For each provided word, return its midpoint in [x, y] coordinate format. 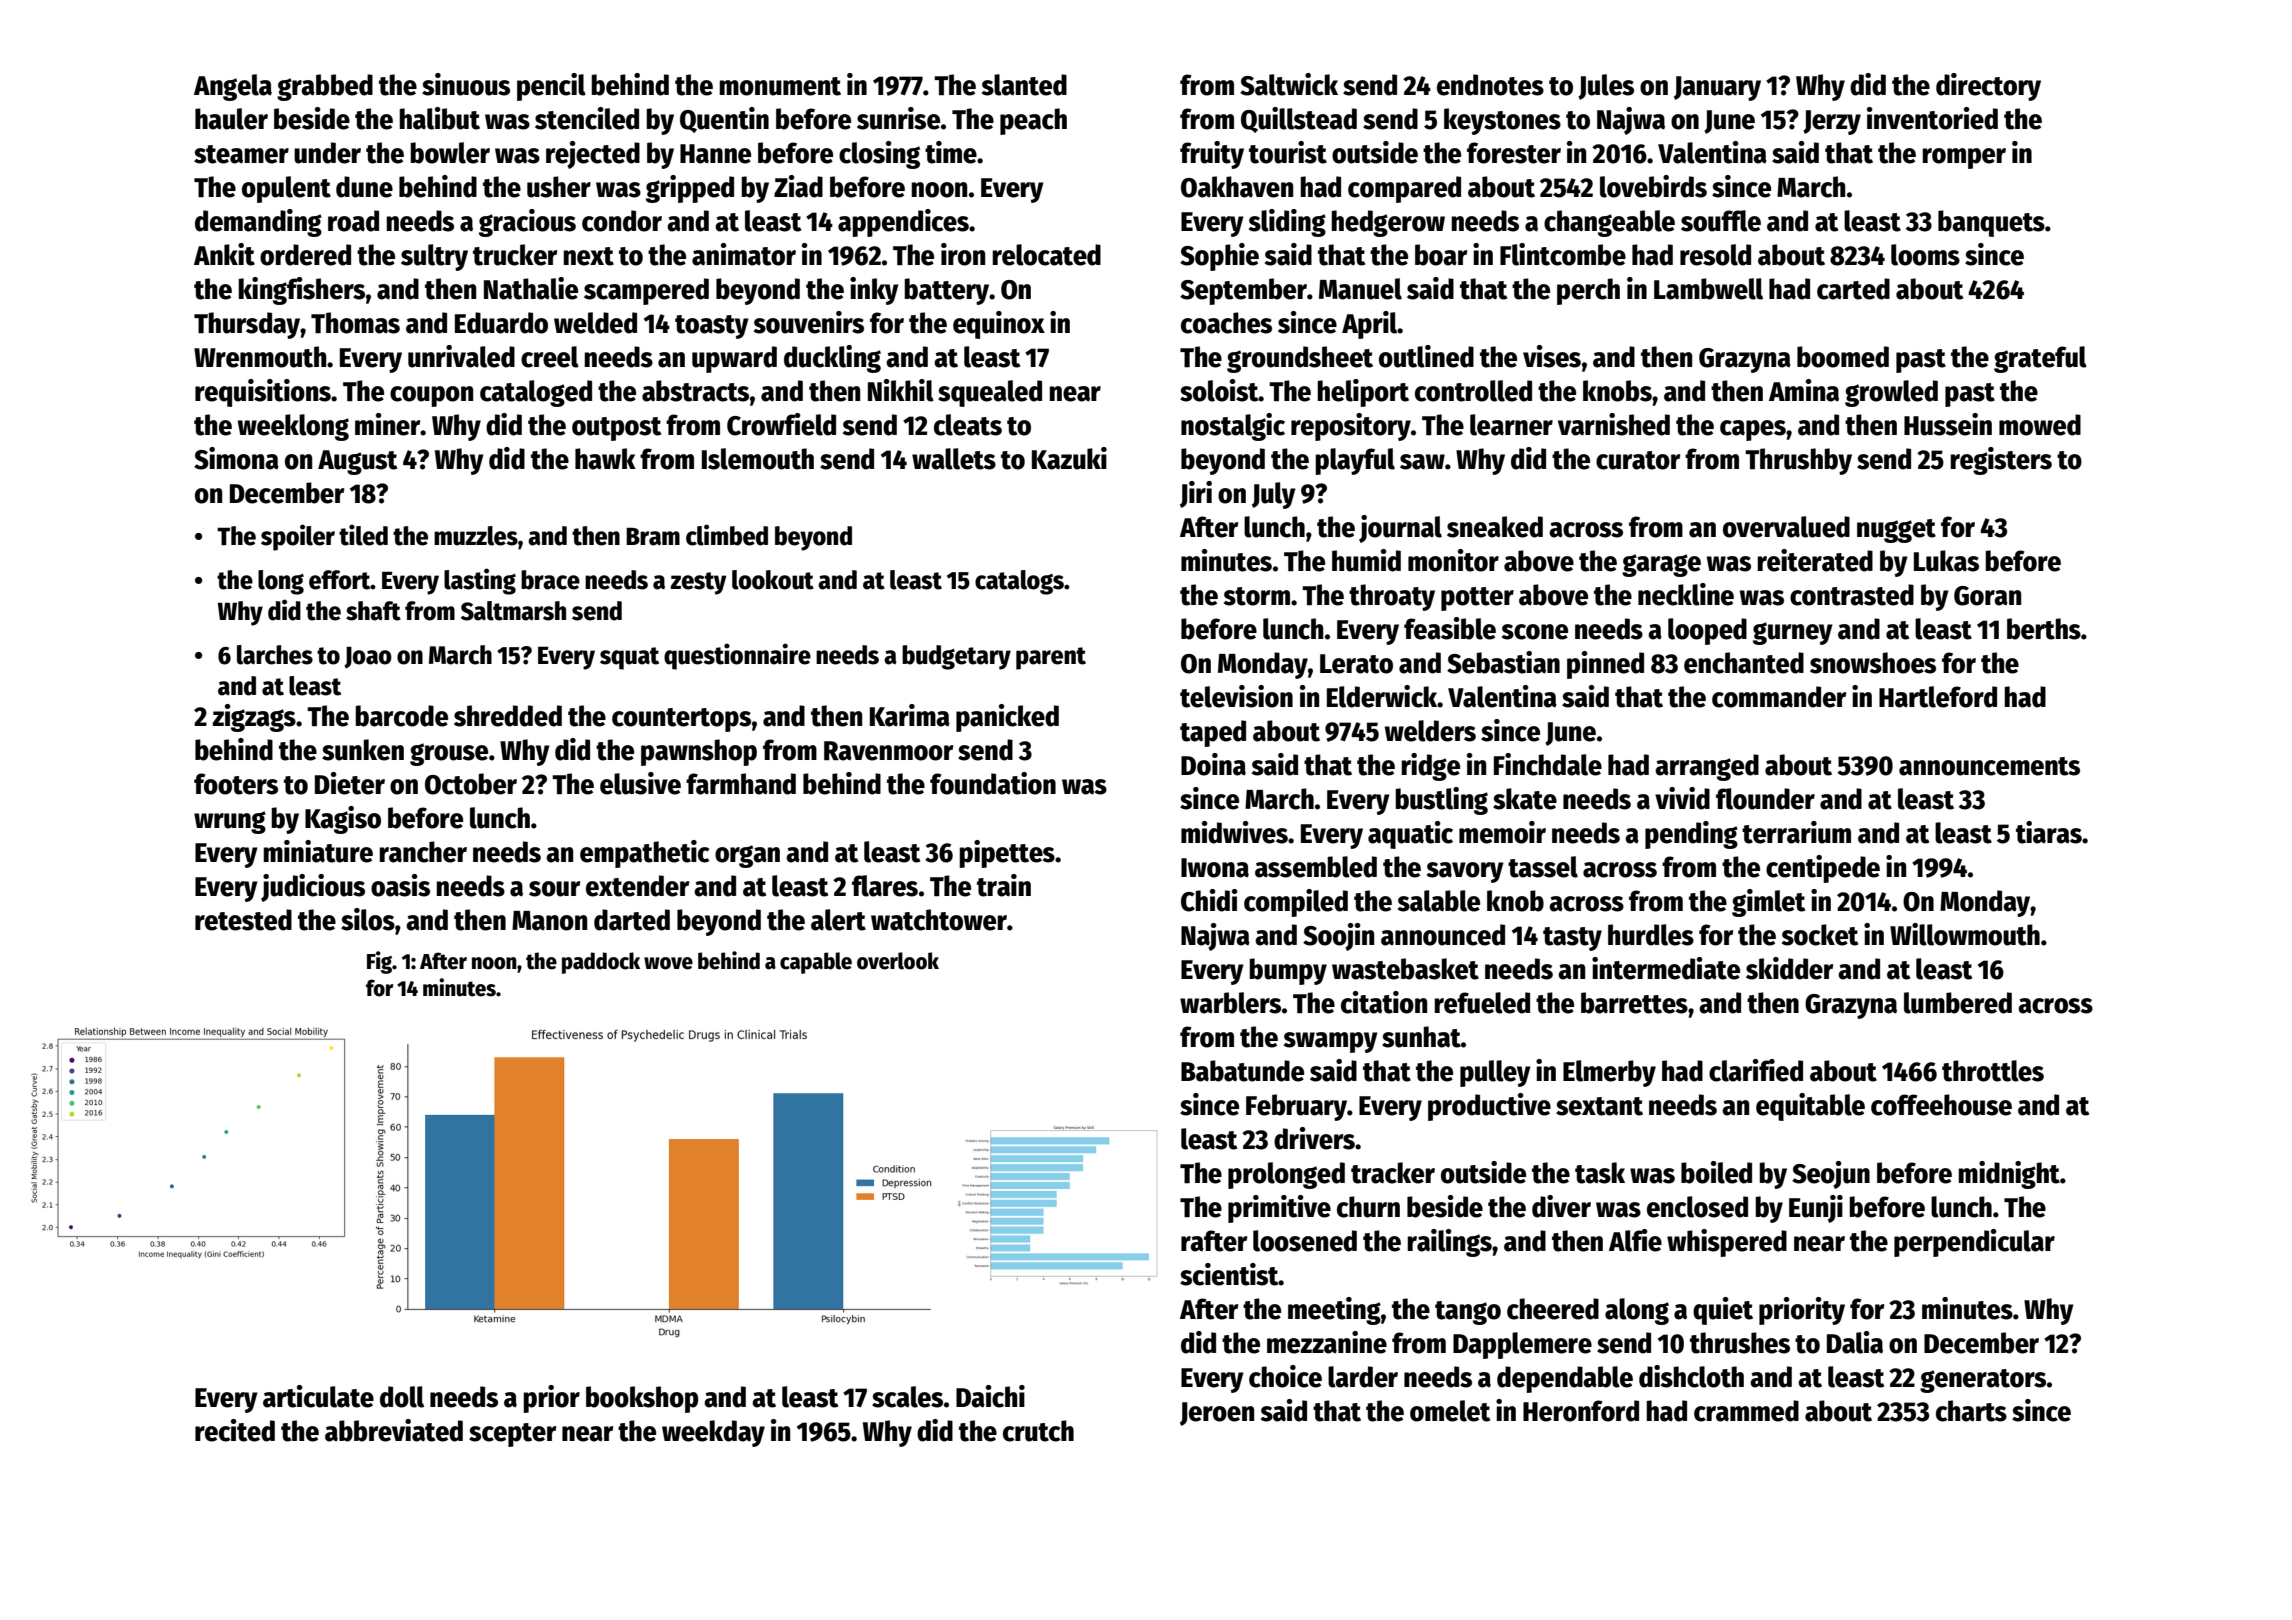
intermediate [1666, 968]
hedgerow [1388, 223]
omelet [1450, 1411]
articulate [318, 1396]
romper [1964, 158]
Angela [233, 87]
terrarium [1796, 832]
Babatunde [1242, 1071]
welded [595, 323]
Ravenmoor [888, 751]
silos [368, 919]
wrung [230, 822]
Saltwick [1289, 84]
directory [1988, 87]
